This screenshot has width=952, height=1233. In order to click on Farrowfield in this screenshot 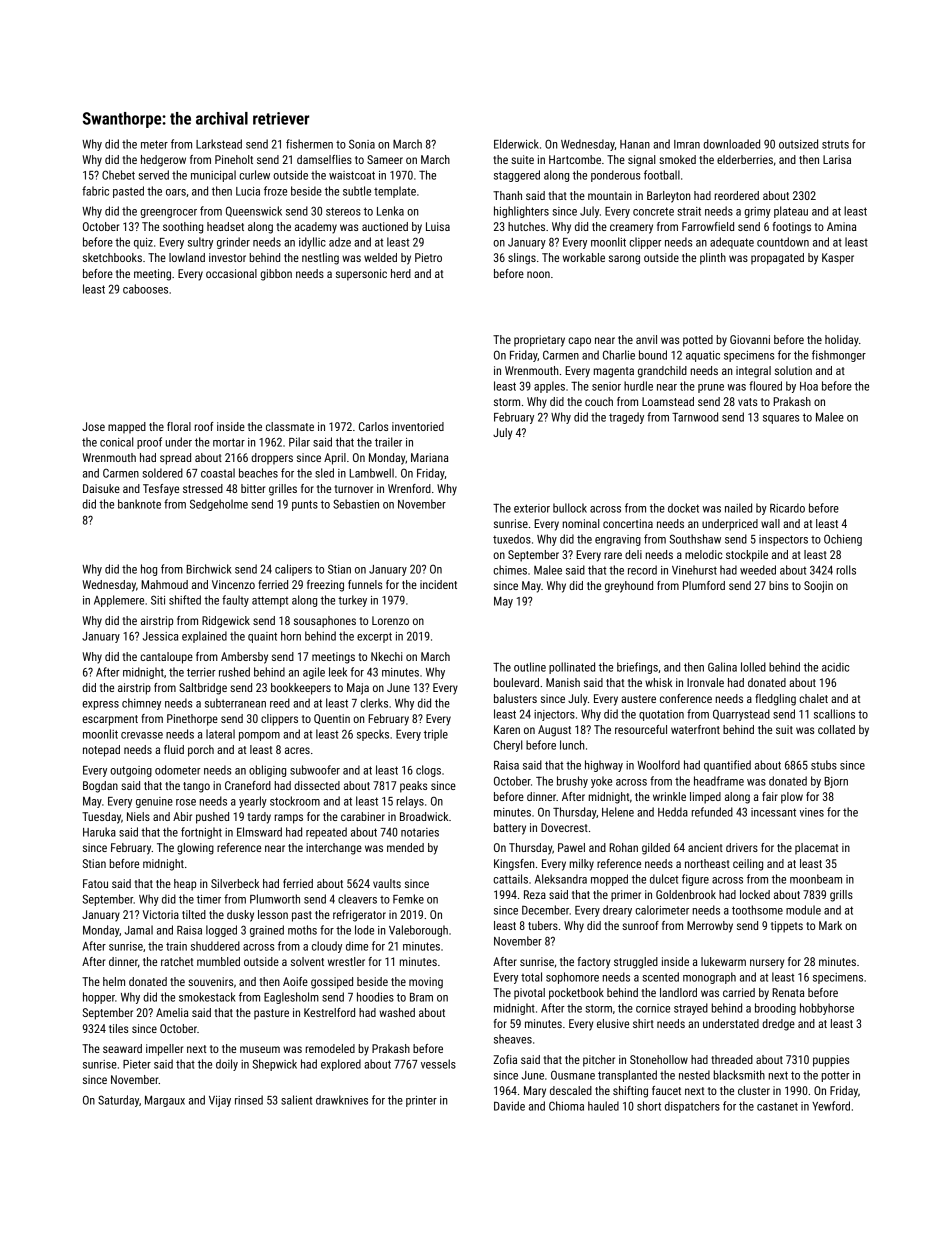, I will do `click(708, 226)`.
